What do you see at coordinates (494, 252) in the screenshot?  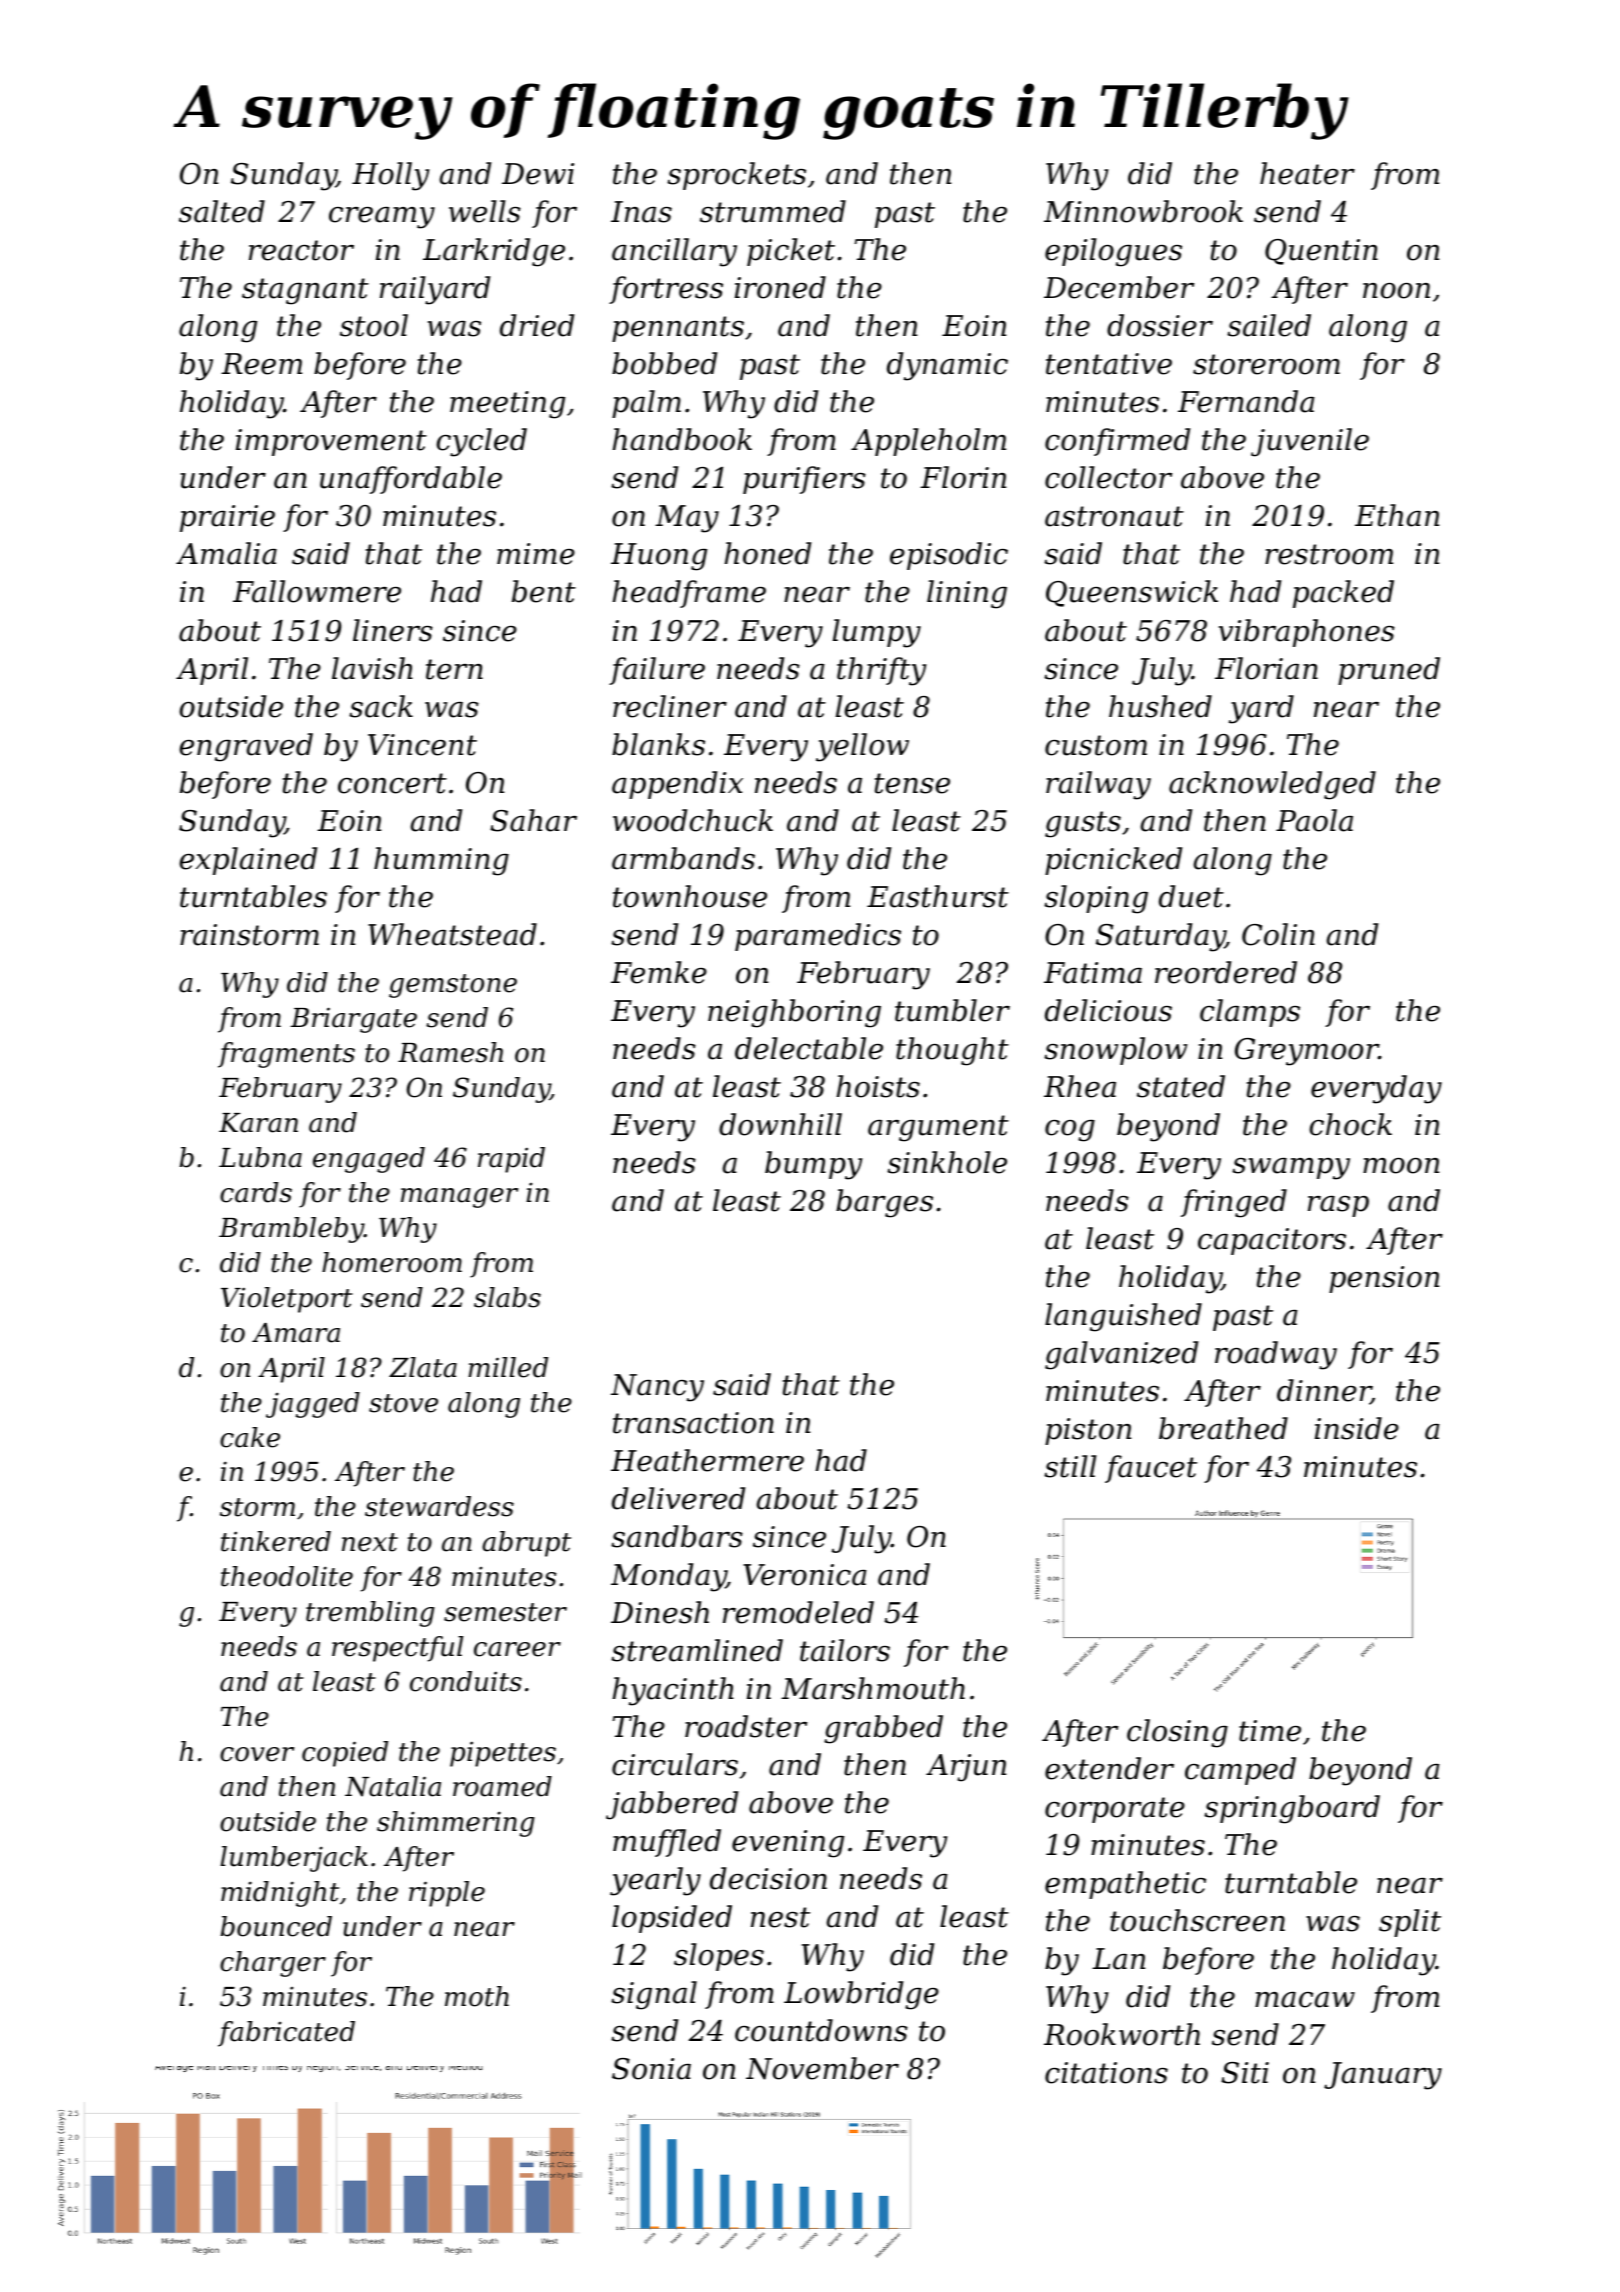 I see `Larkridge` at bounding box center [494, 252].
